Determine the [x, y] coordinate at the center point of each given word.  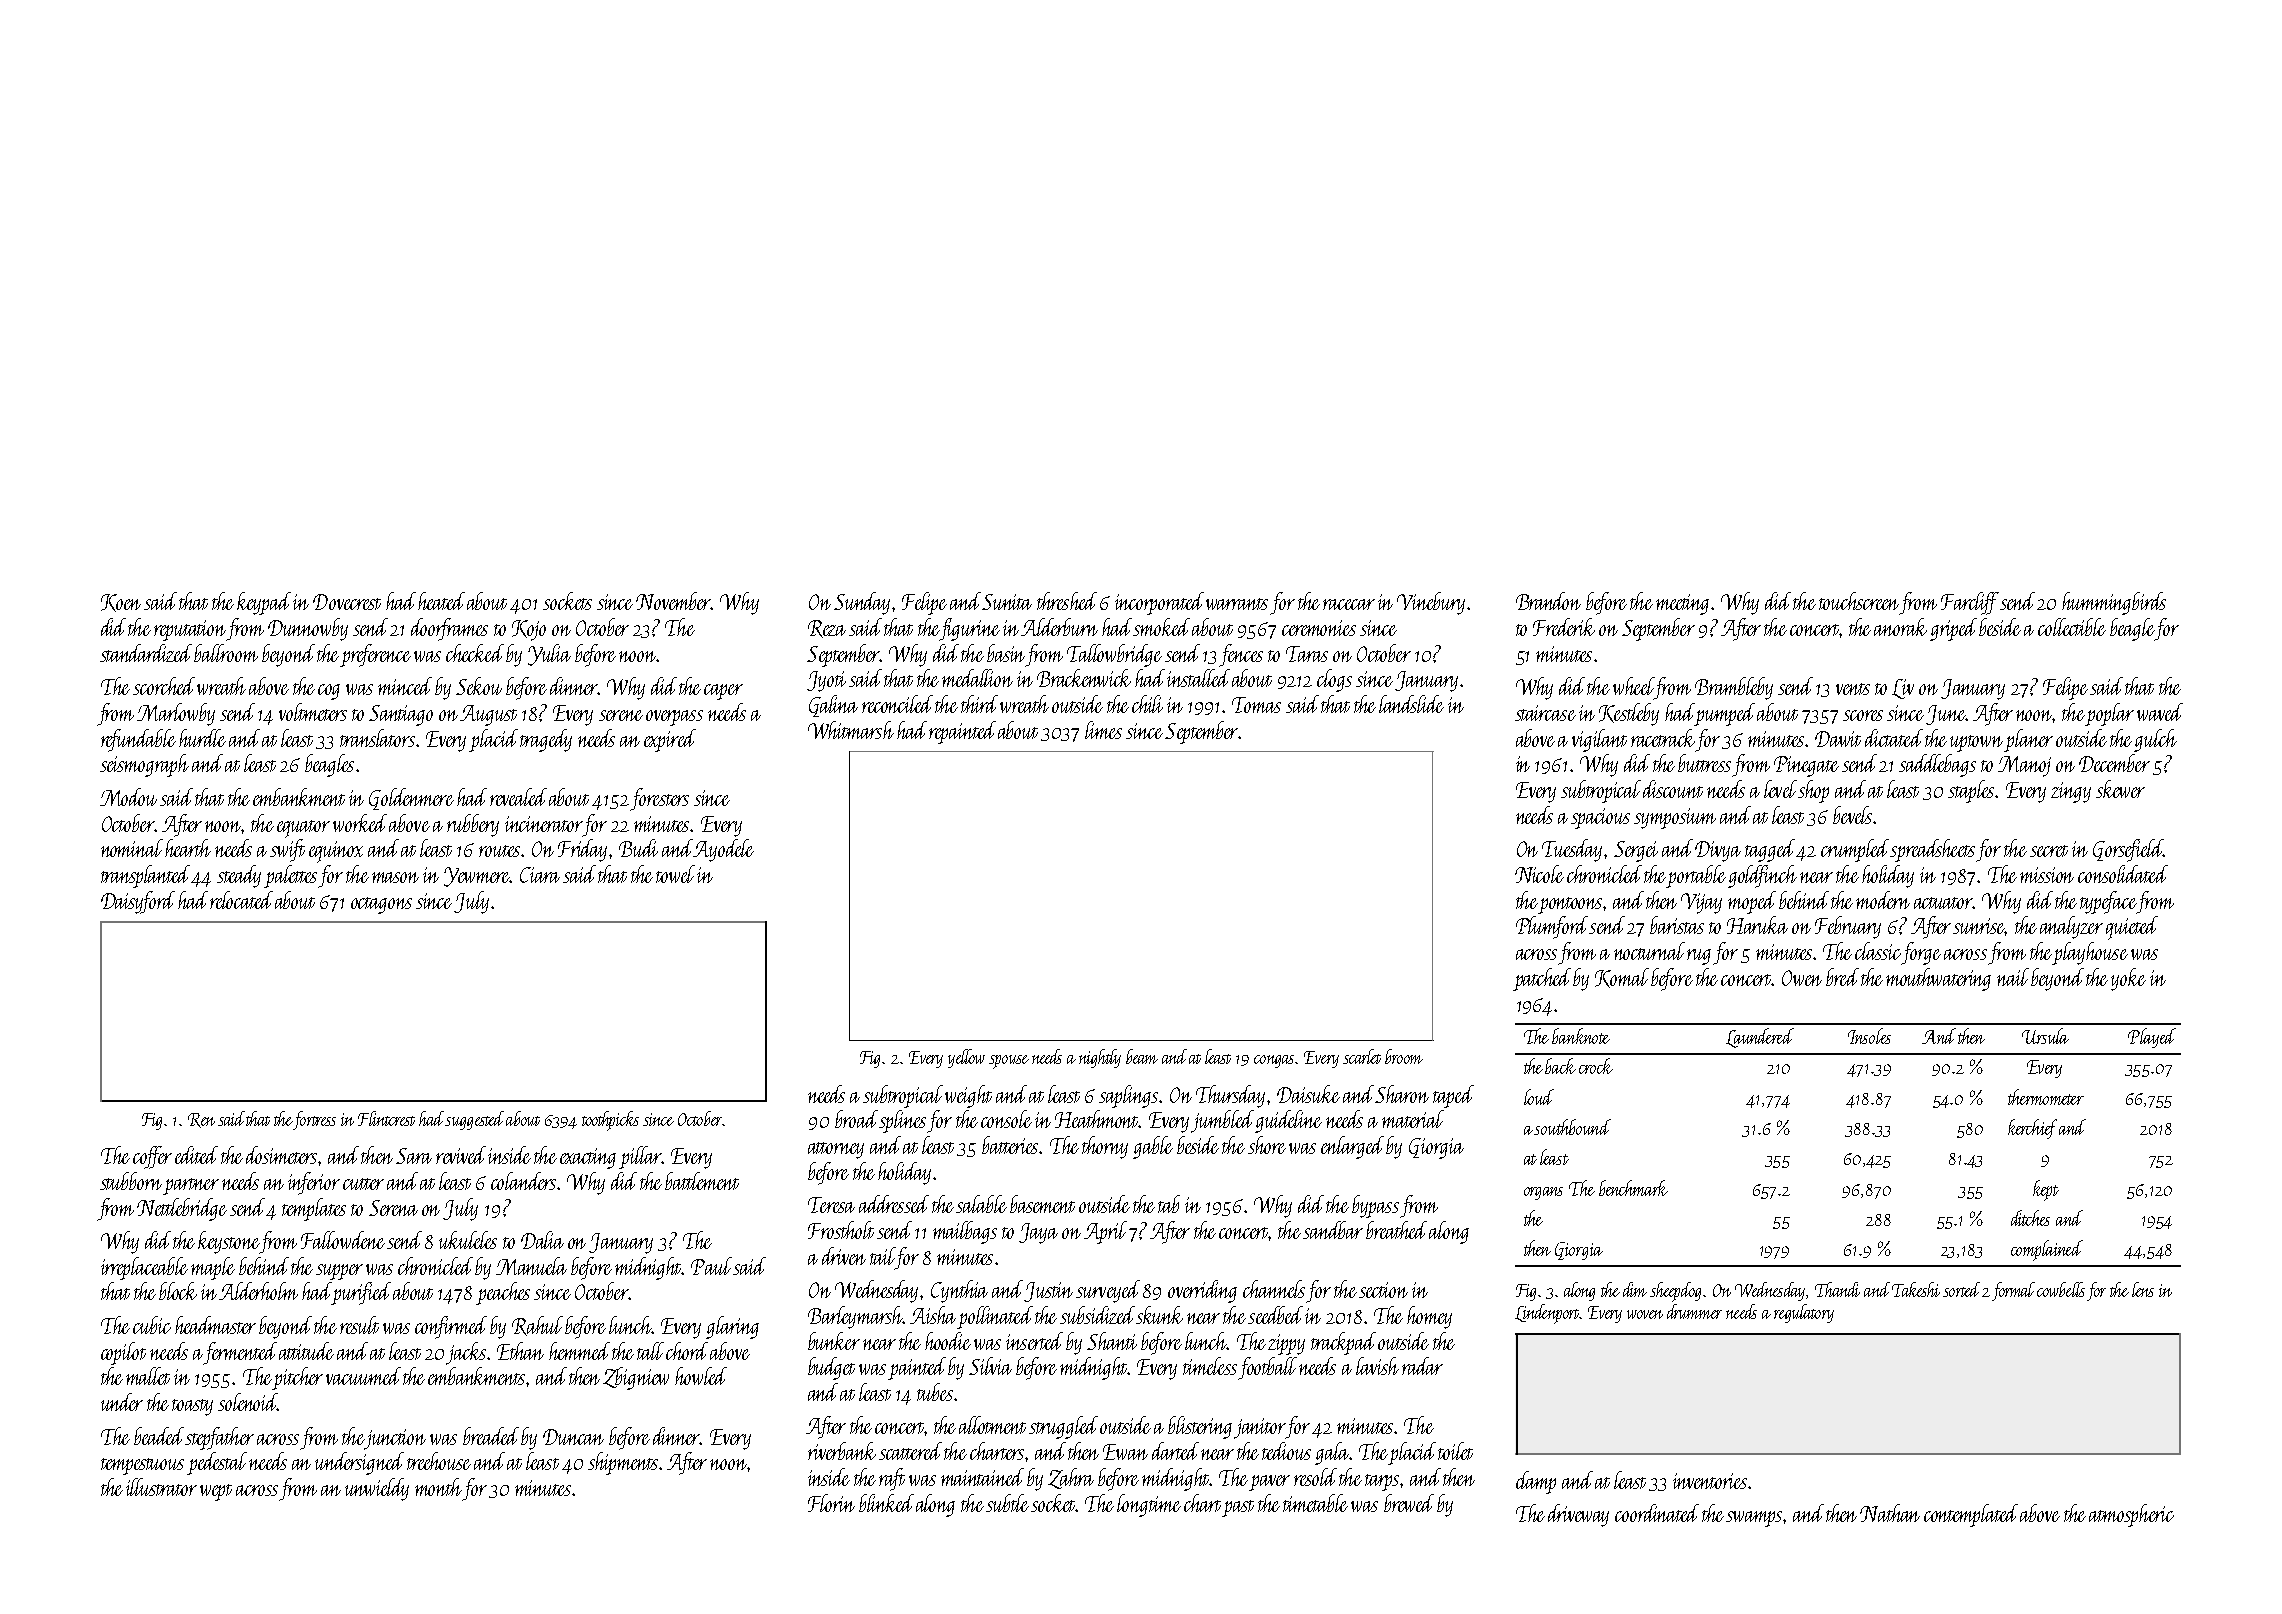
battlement [702, 1181]
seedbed [1275, 1315]
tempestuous [142, 1466]
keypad [264, 603]
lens [2143, 1289]
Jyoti [826, 681]
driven [844, 1256]
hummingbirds [2114, 603]
